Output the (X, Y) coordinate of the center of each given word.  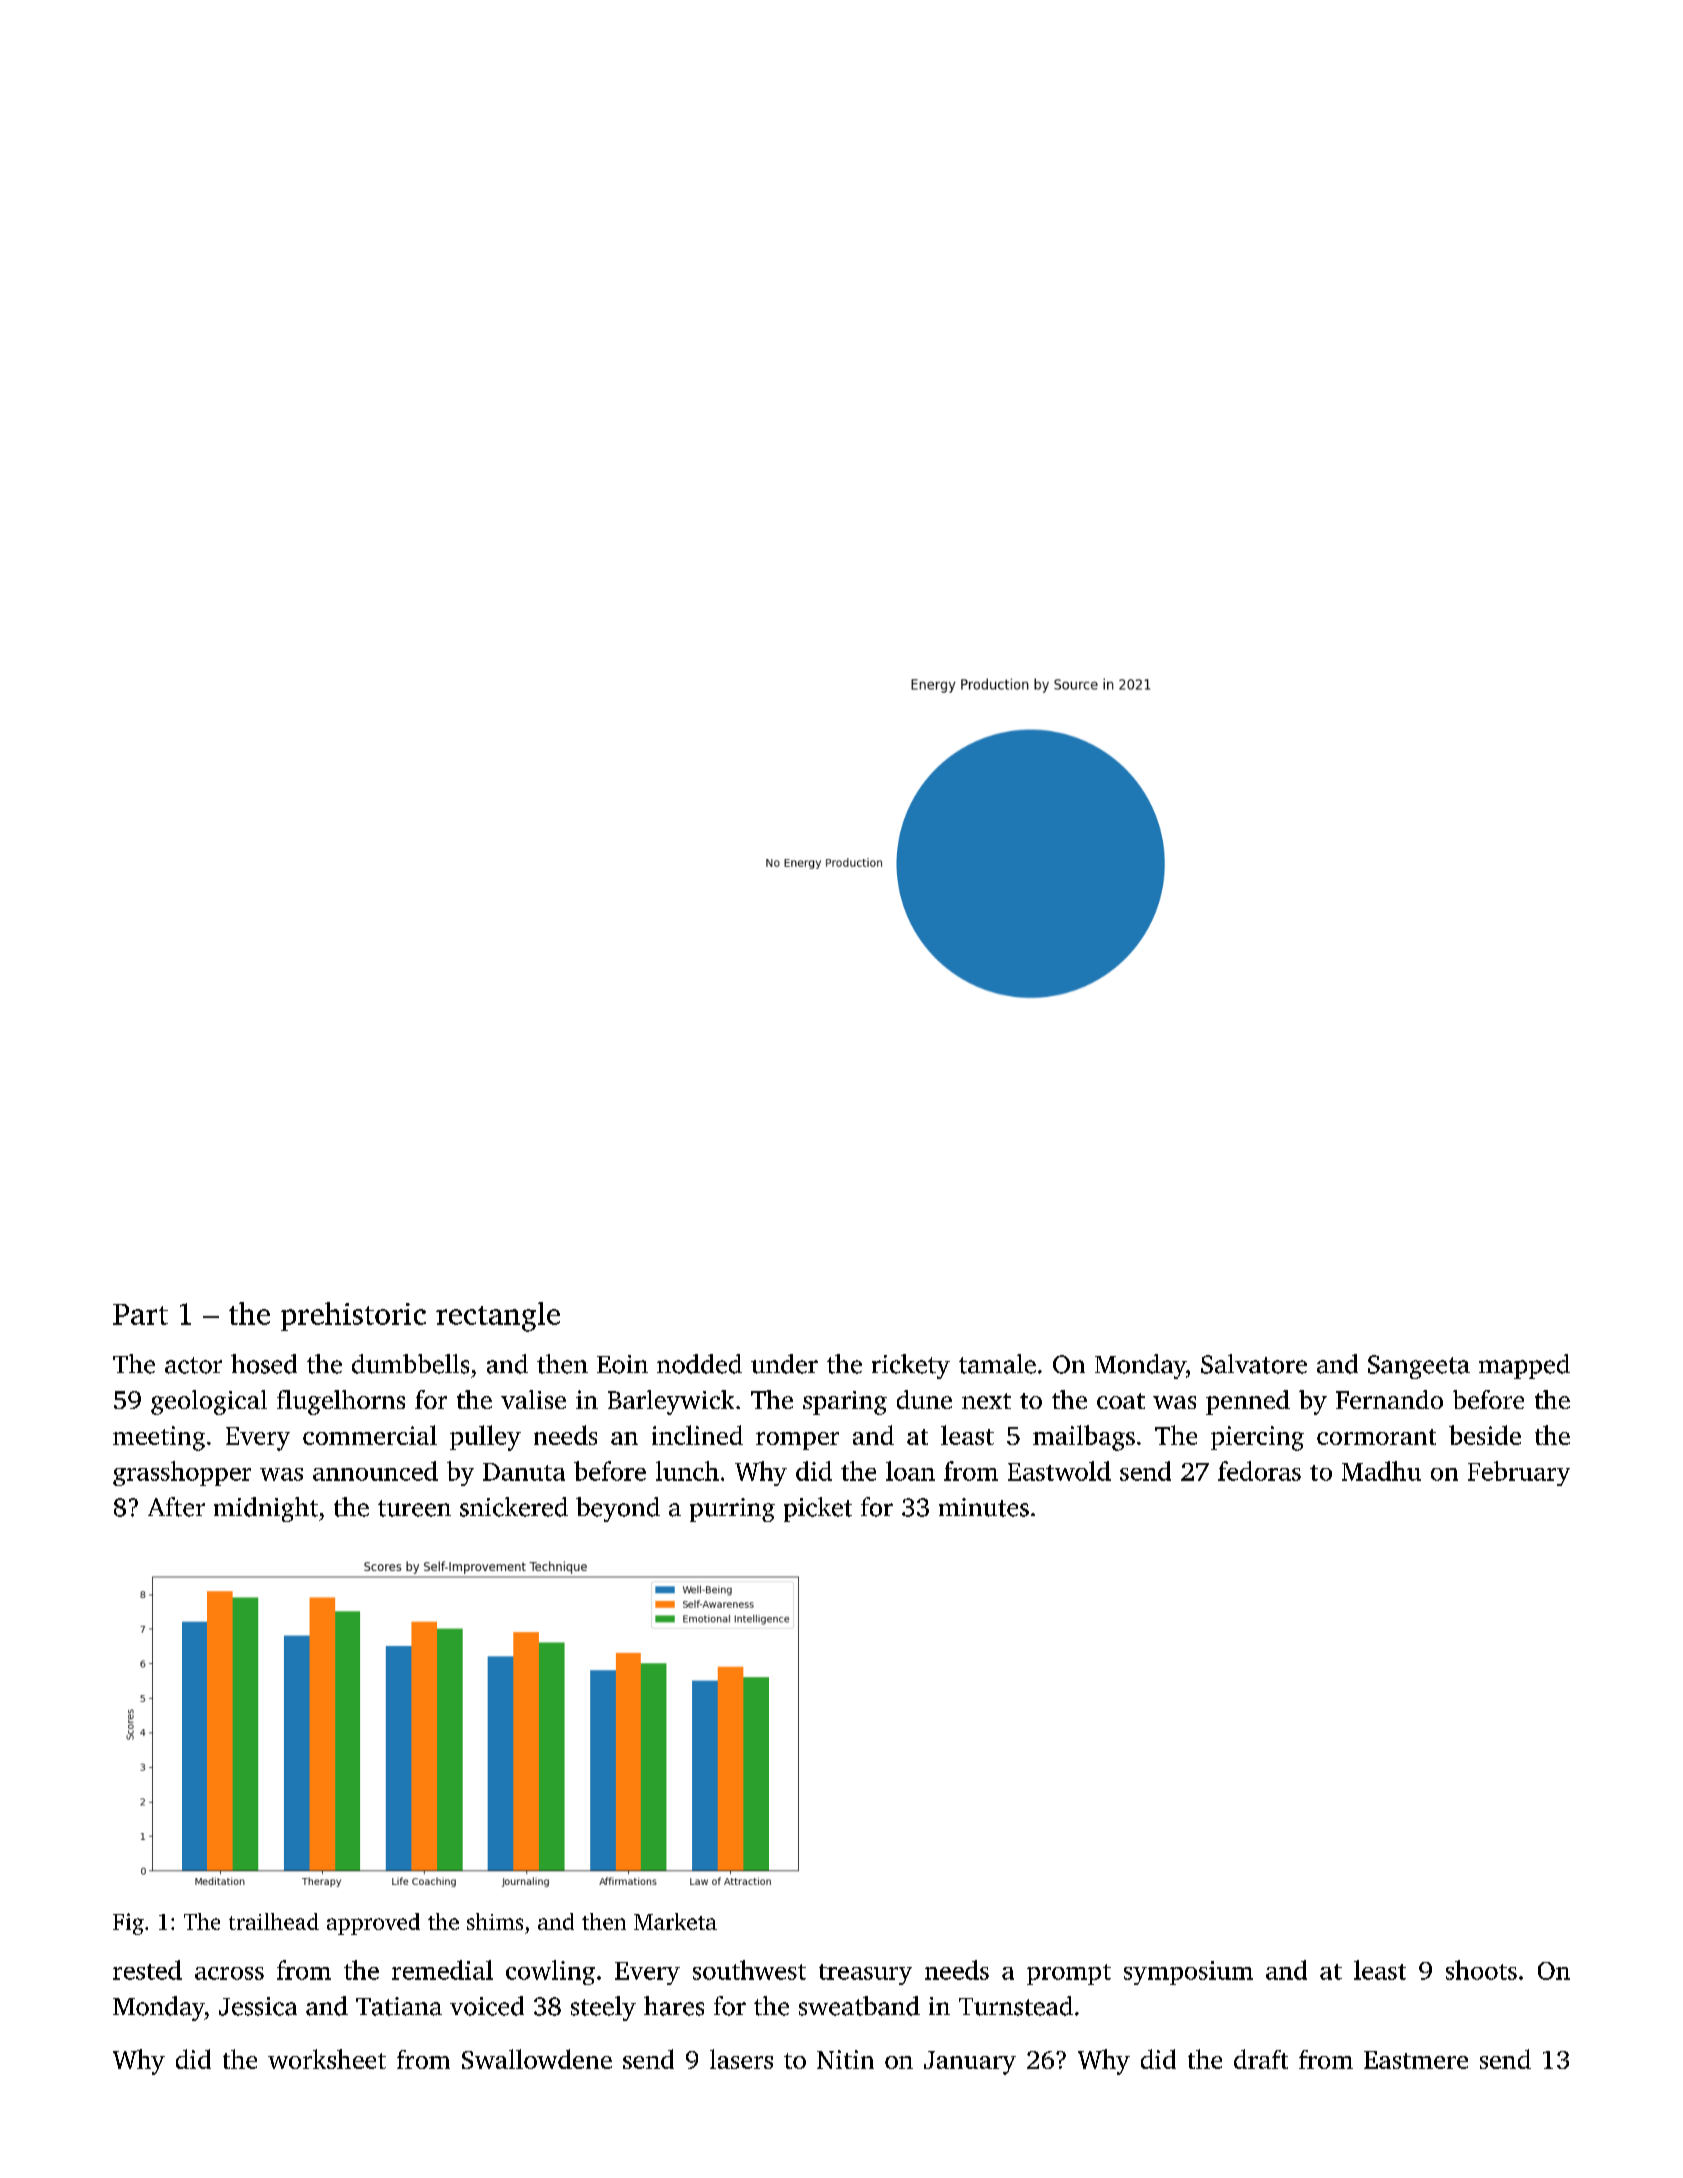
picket (818, 1509)
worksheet (327, 2059)
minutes (984, 1507)
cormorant (1376, 1437)
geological (209, 1402)
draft (1261, 2059)
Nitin (845, 2059)
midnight (266, 1509)
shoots (1481, 1970)
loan (910, 1471)
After (176, 1507)
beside (1485, 1435)
